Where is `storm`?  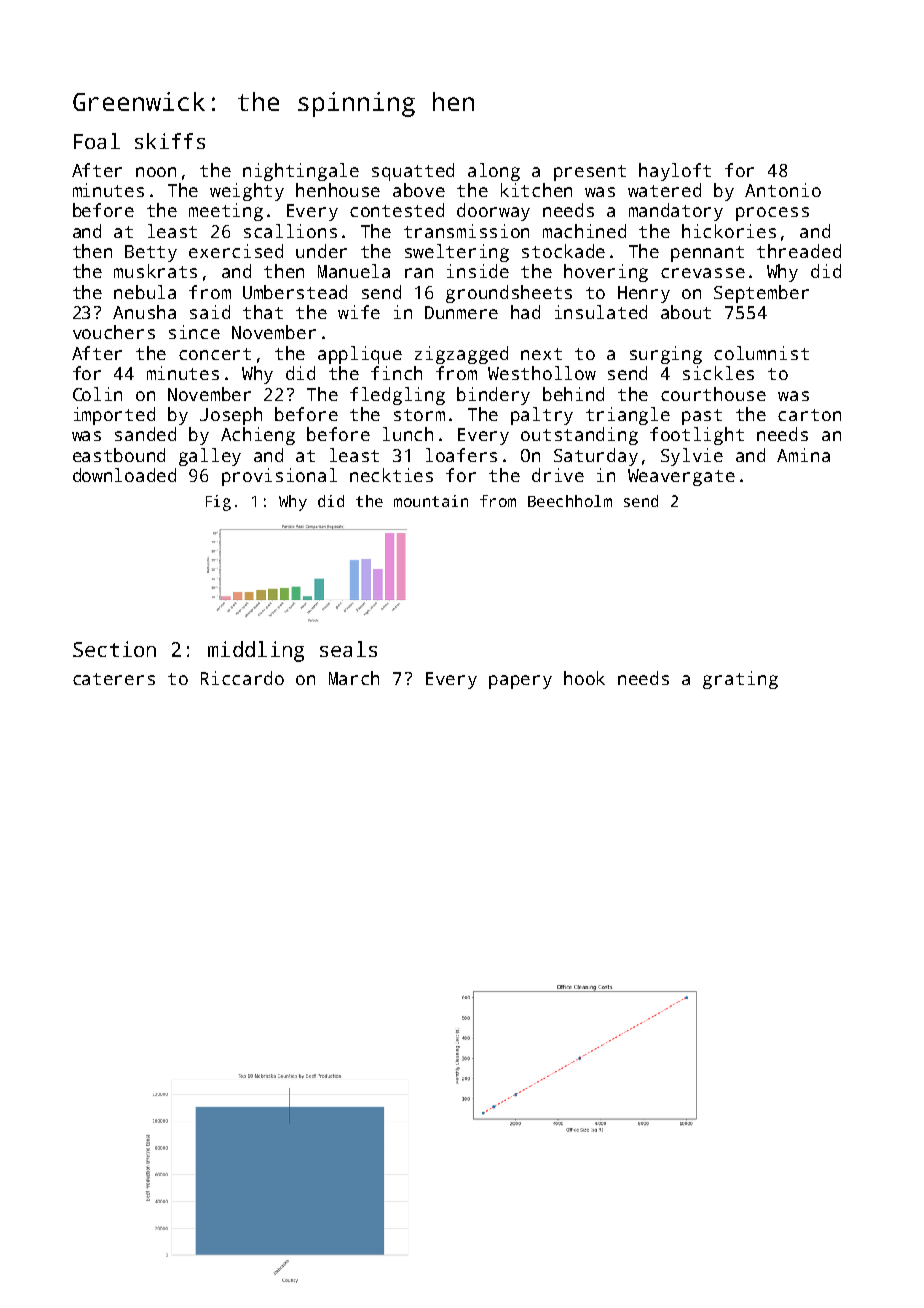
storm is located at coordinates (419, 415).
